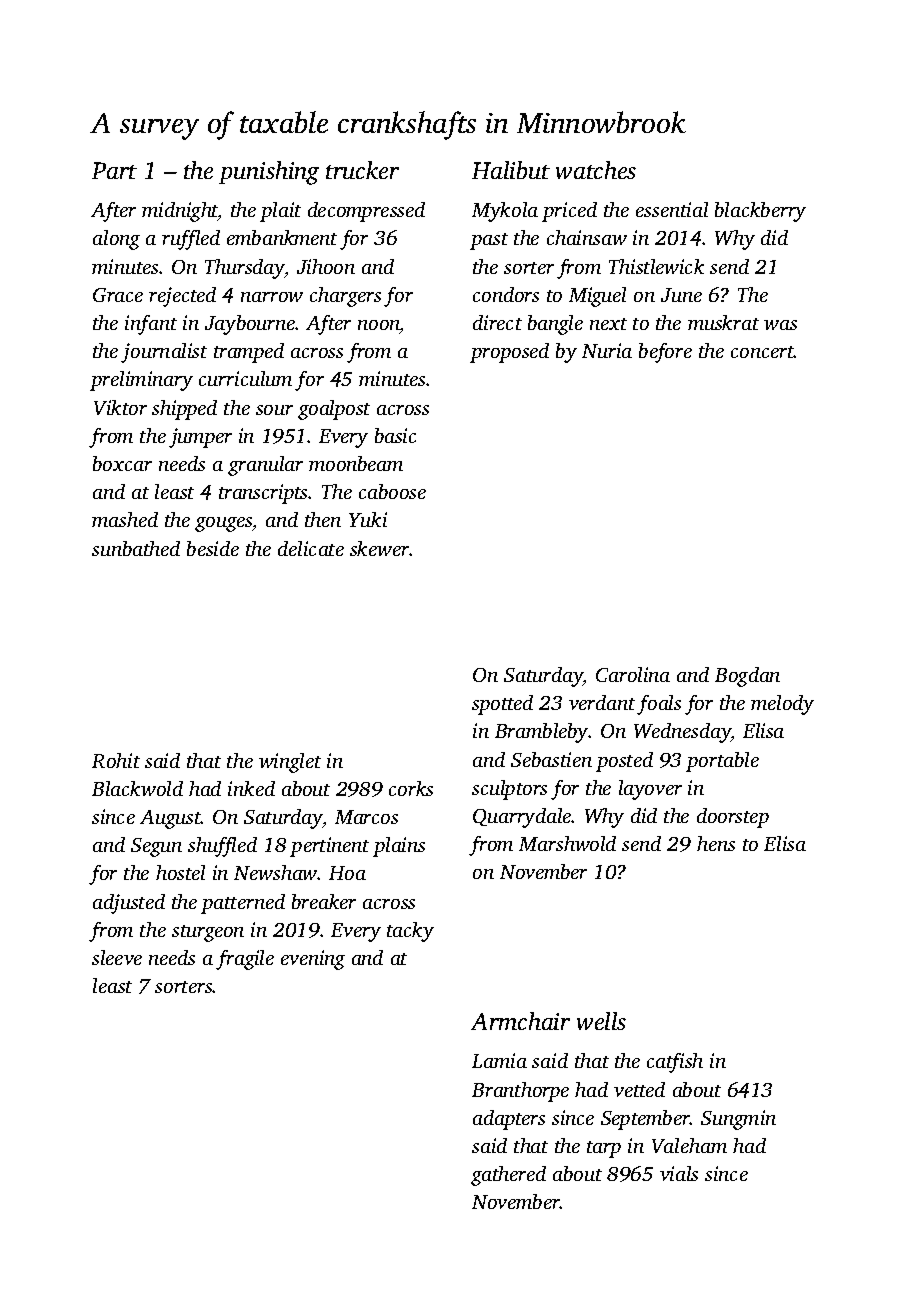  What do you see at coordinates (245, 960) in the screenshot?
I see `fragile` at bounding box center [245, 960].
